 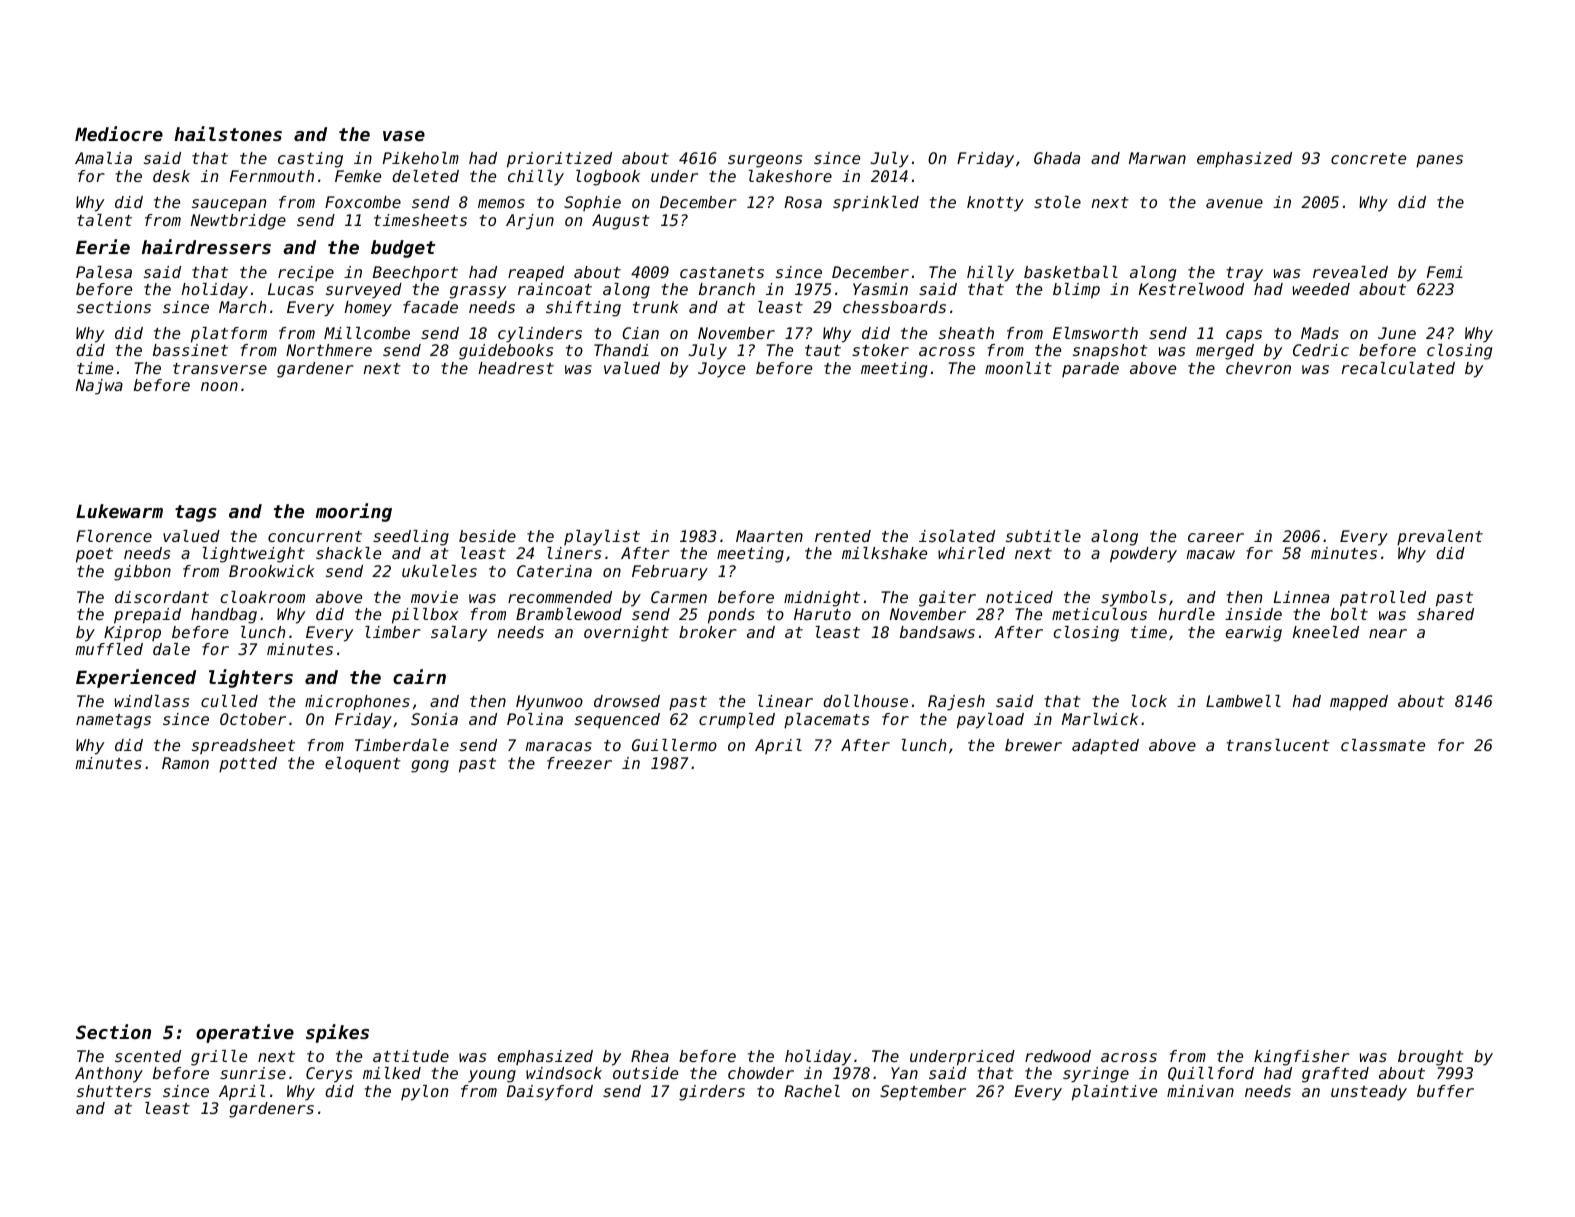 What do you see at coordinates (245, 1033) in the screenshot?
I see `operative` at bounding box center [245, 1033].
